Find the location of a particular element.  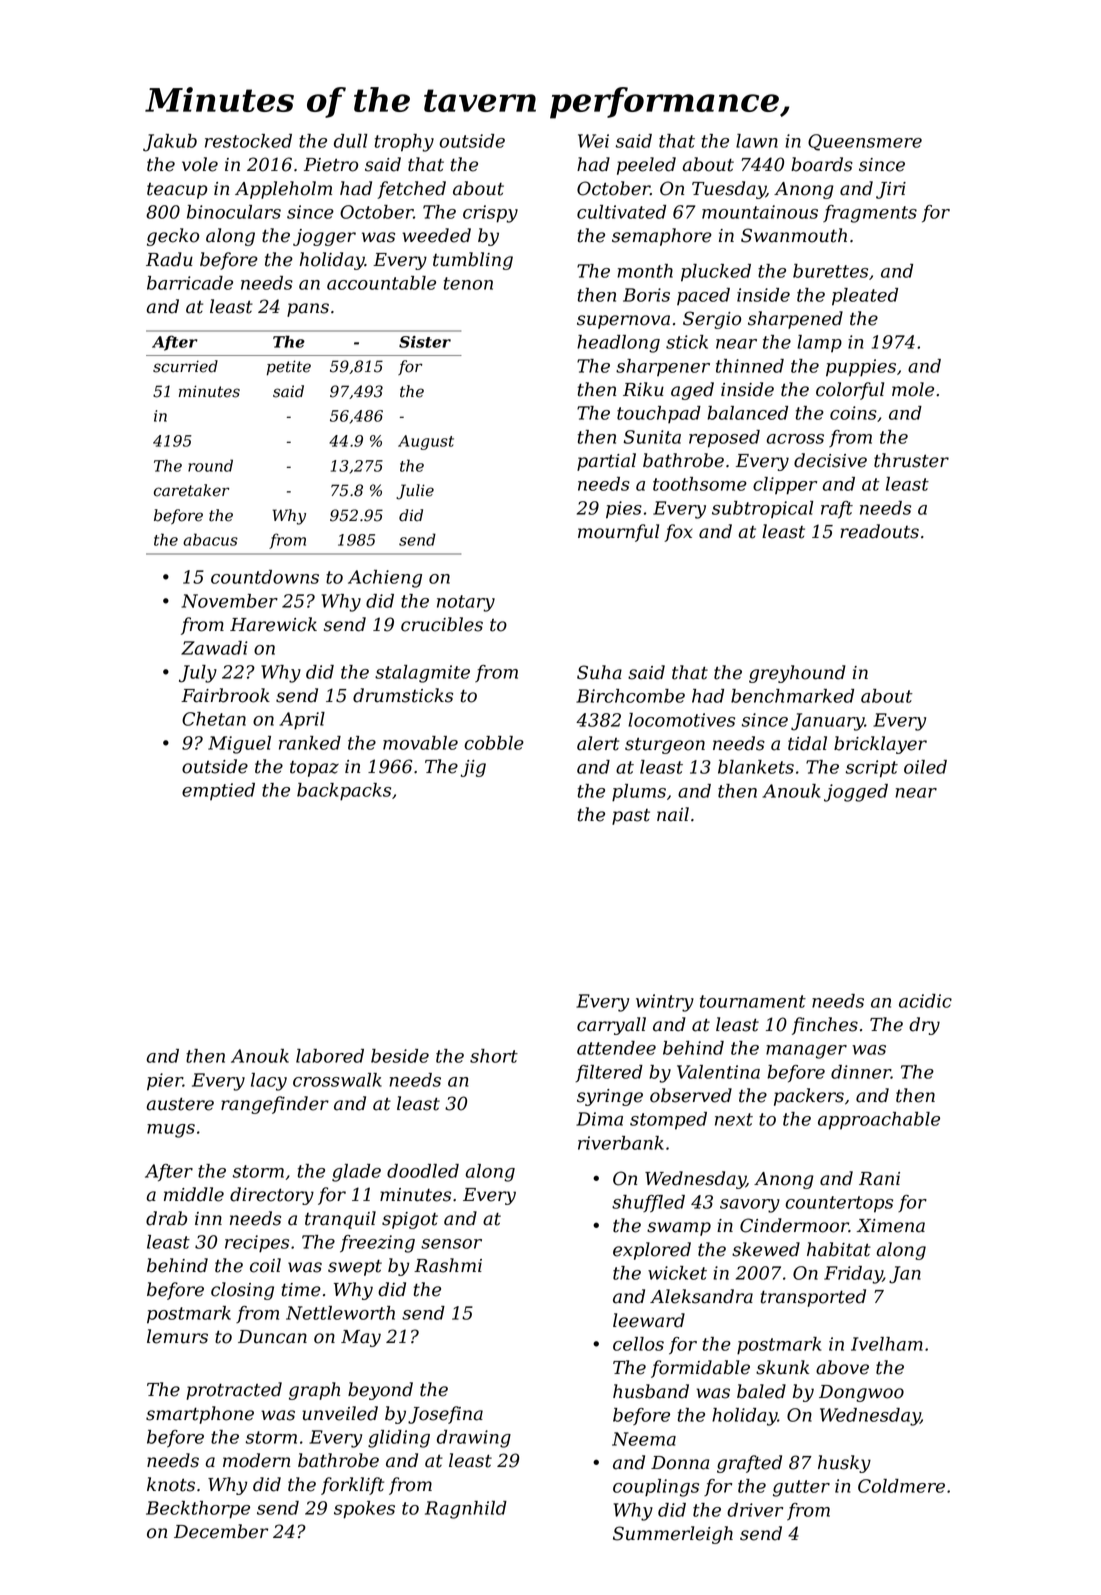

cultivated is located at coordinates (621, 212).
